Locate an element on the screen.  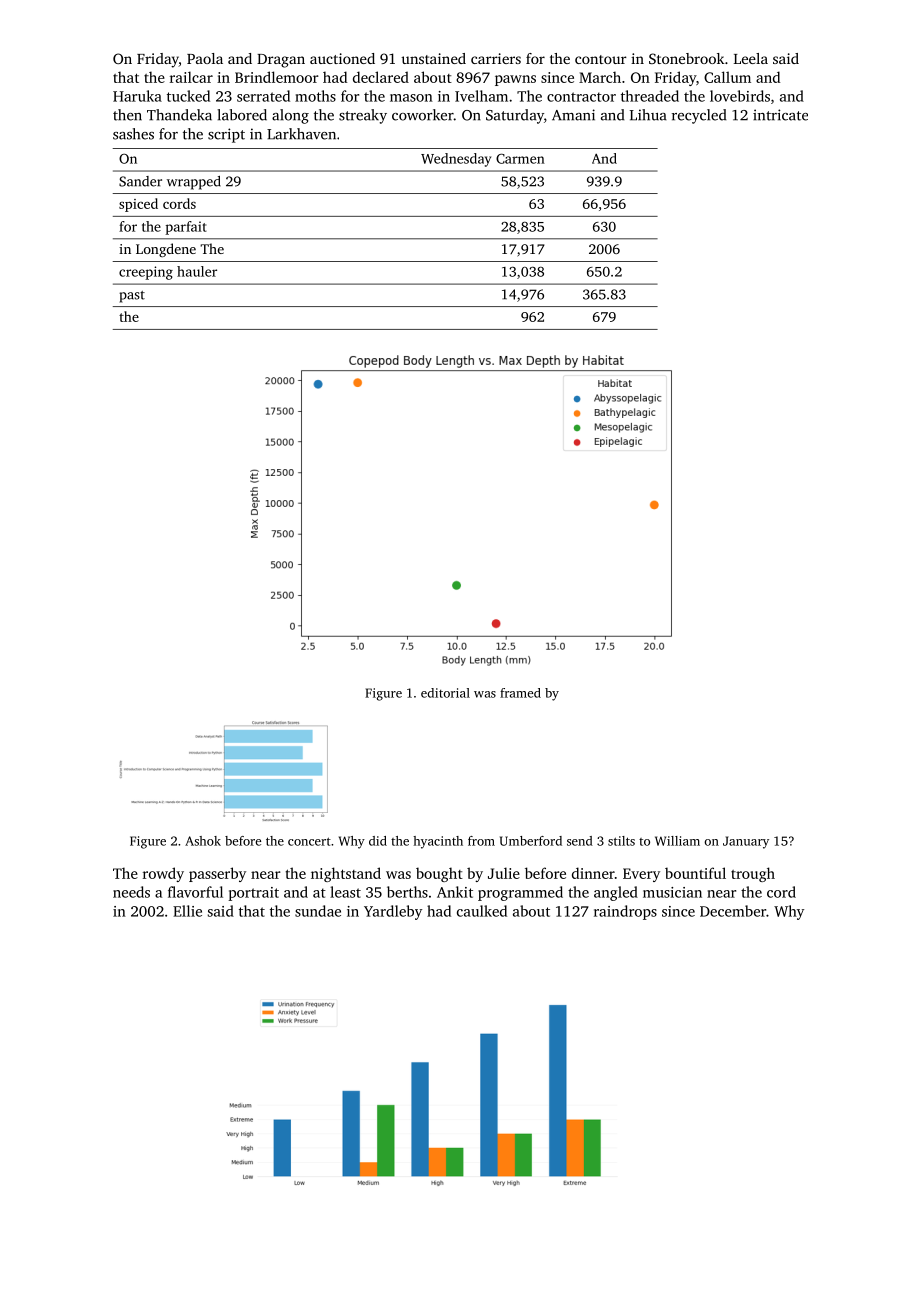
creeping is located at coordinates (146, 273).
